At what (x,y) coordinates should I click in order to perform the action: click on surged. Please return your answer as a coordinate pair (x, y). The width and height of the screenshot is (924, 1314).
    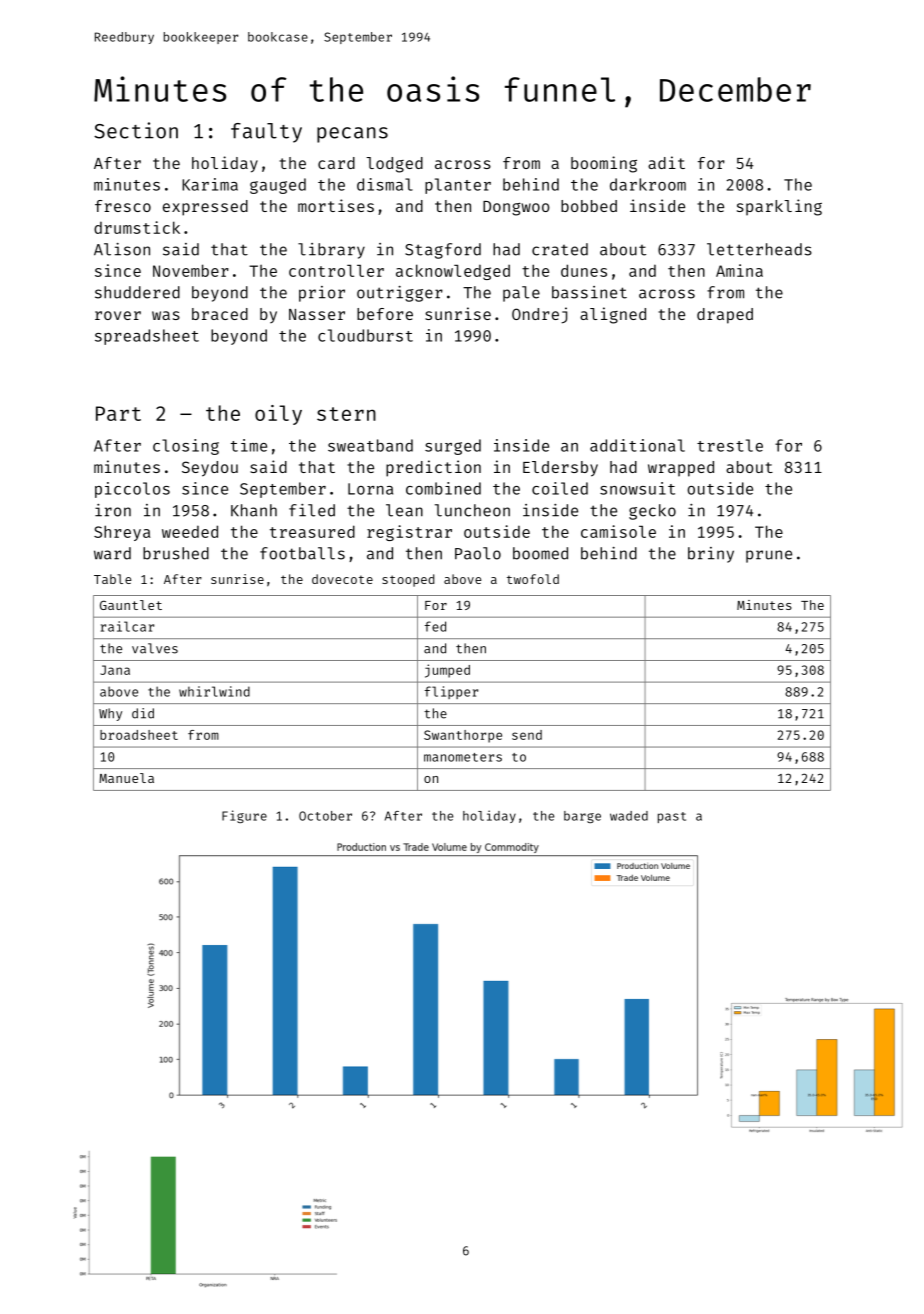
    Looking at the image, I should click on (453, 447).
